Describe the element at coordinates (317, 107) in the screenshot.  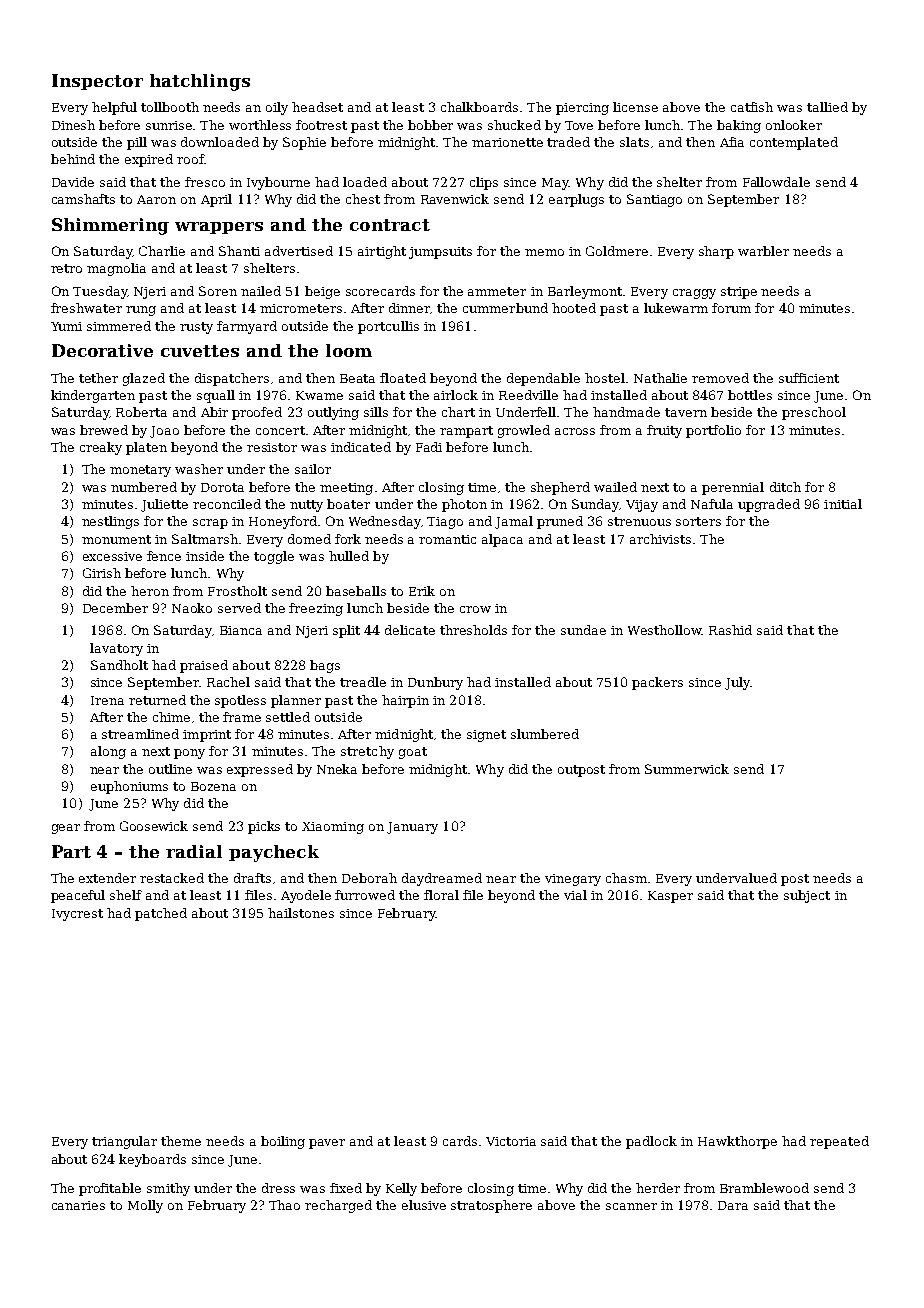
I see `headset` at that location.
